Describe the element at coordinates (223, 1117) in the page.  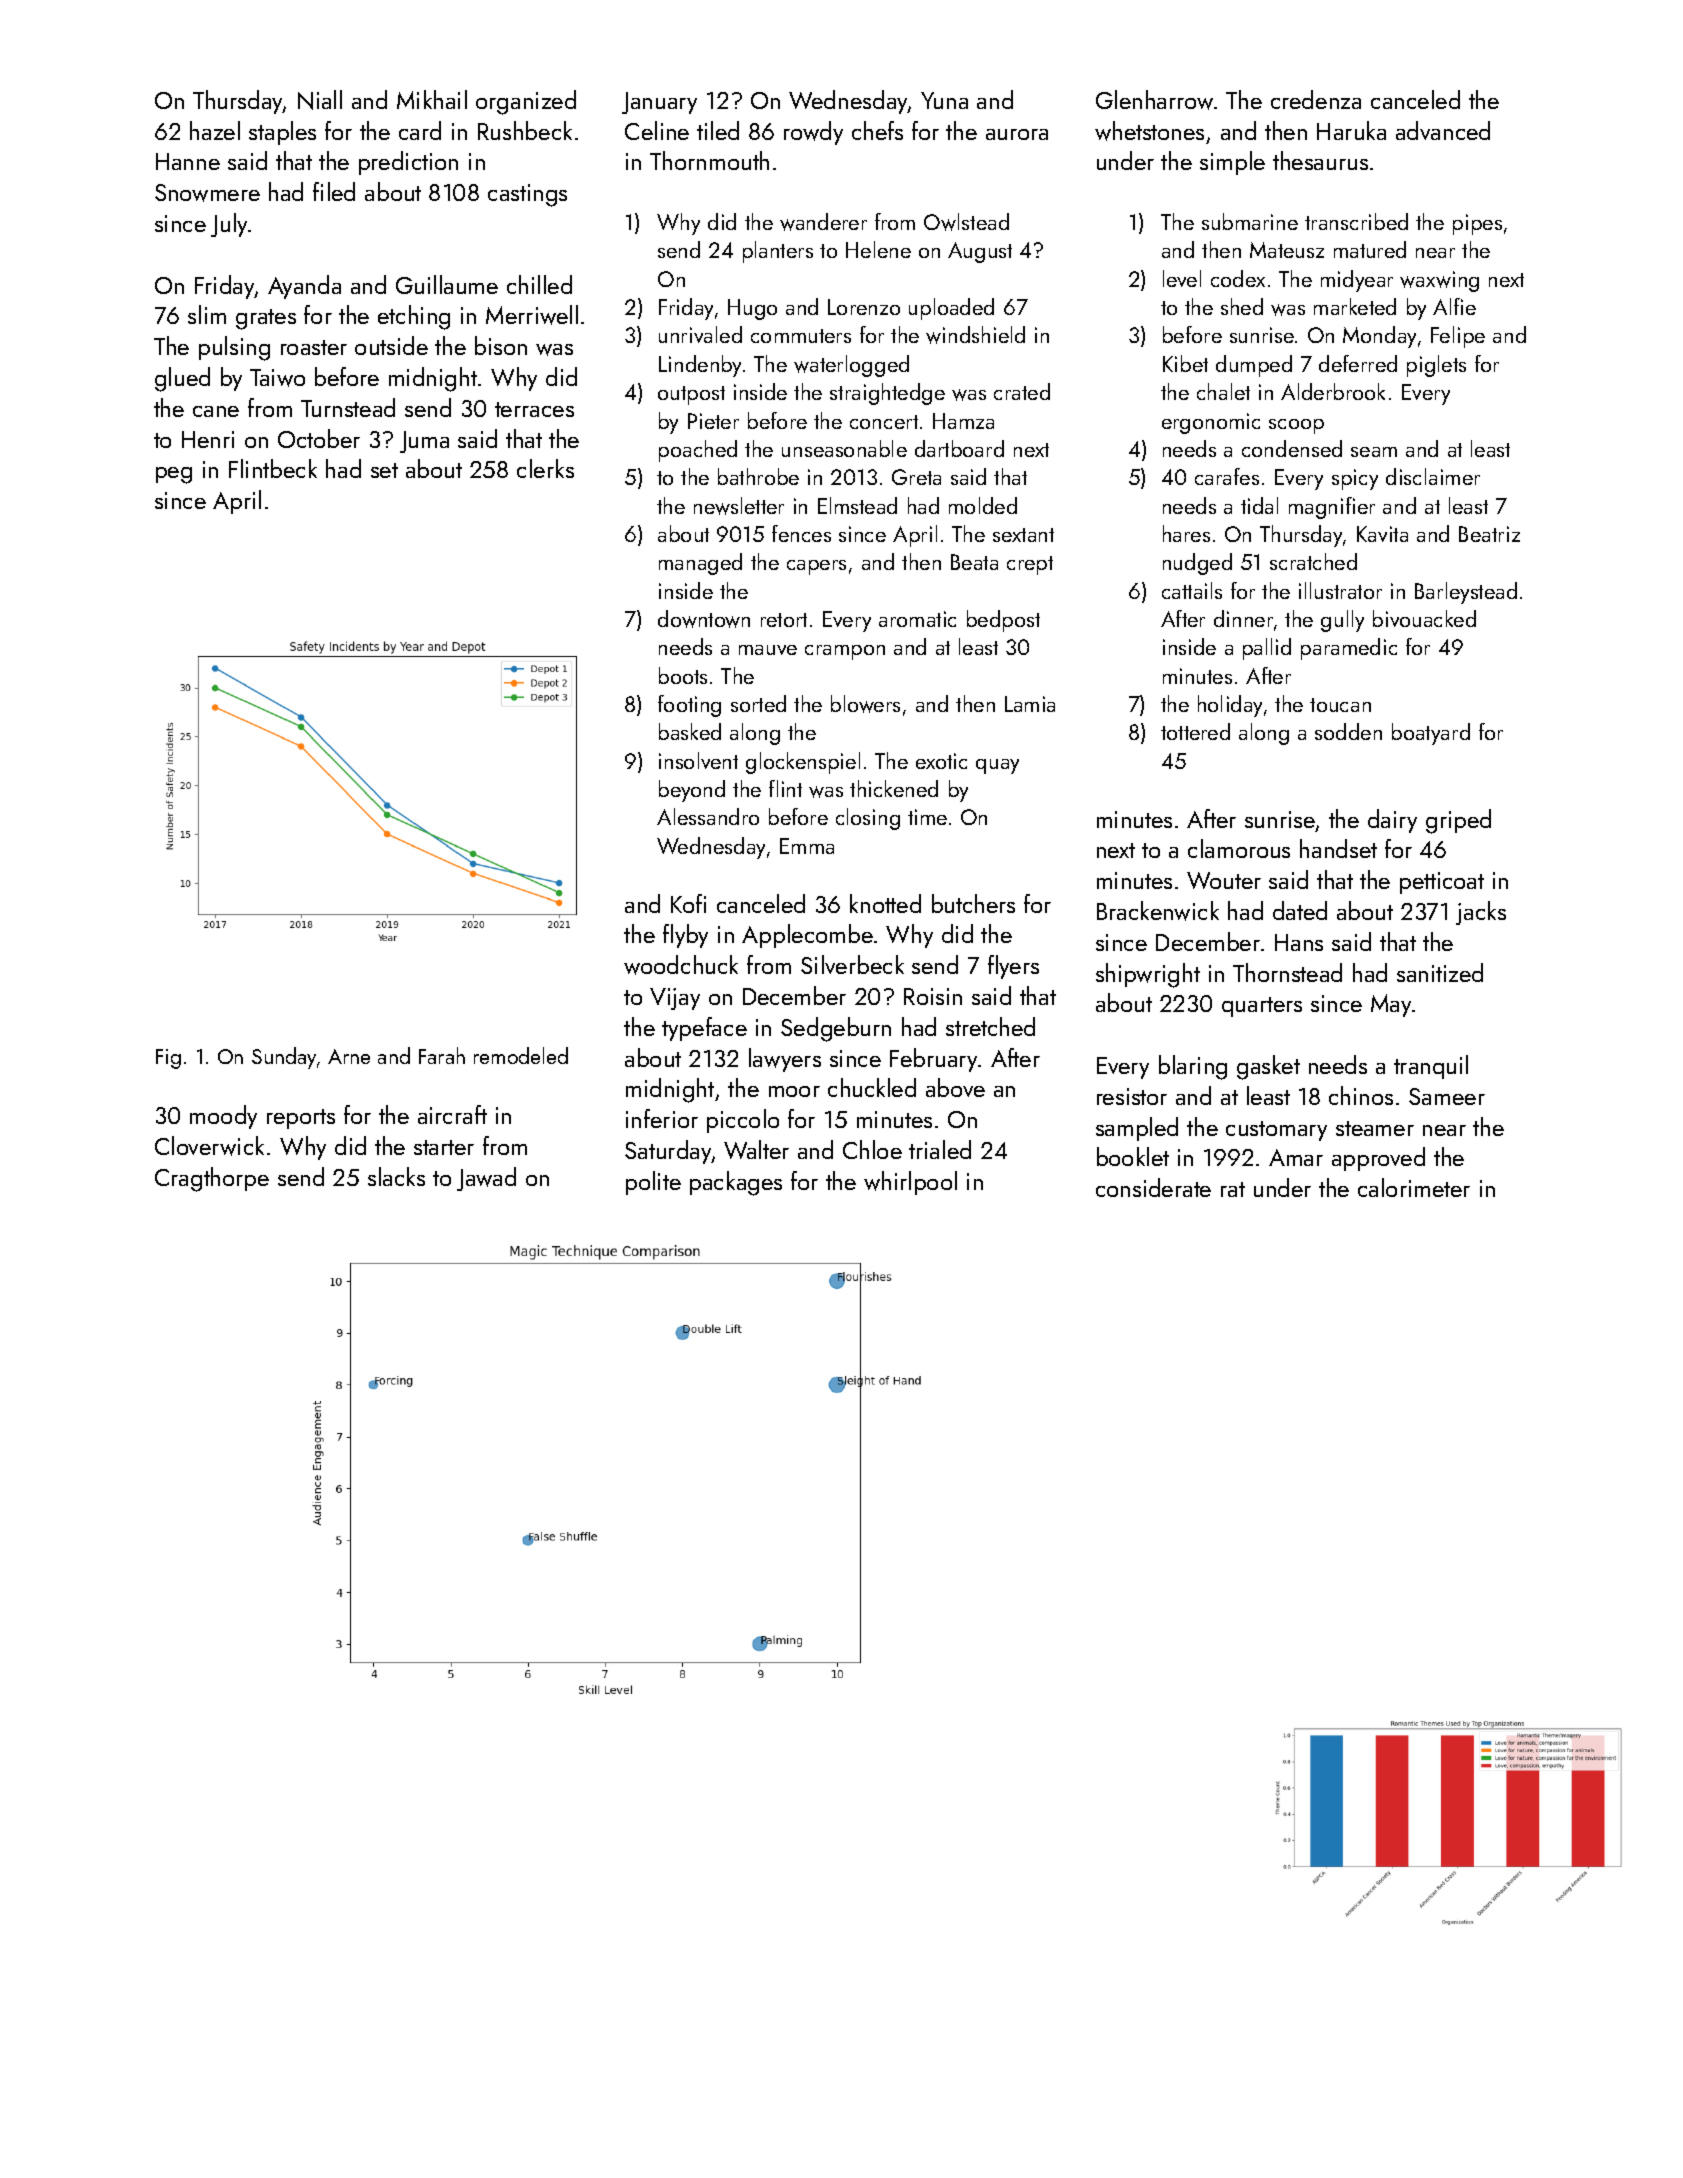
I see `moody` at that location.
